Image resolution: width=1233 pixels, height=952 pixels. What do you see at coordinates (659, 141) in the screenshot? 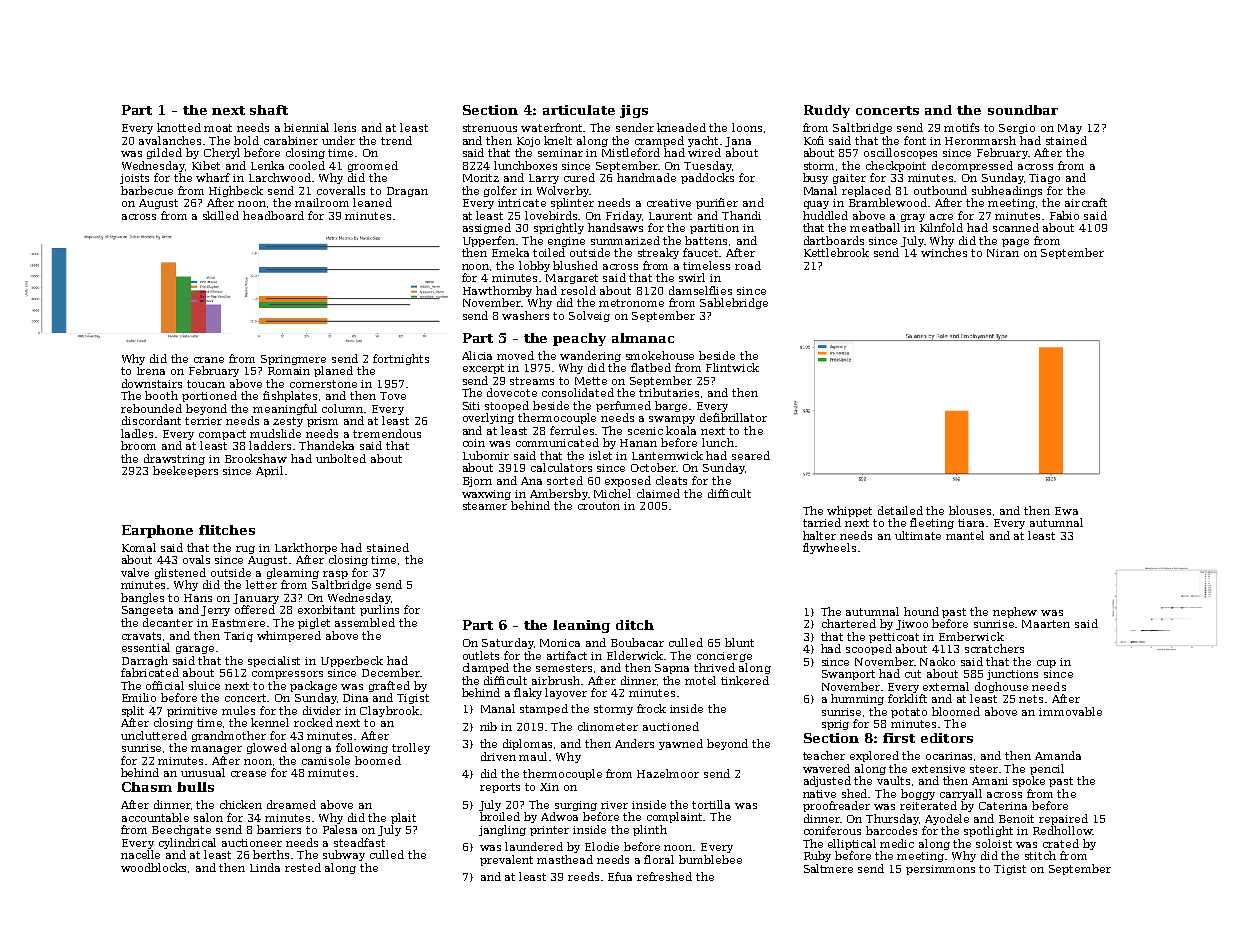
I see `cramped` at bounding box center [659, 141].
